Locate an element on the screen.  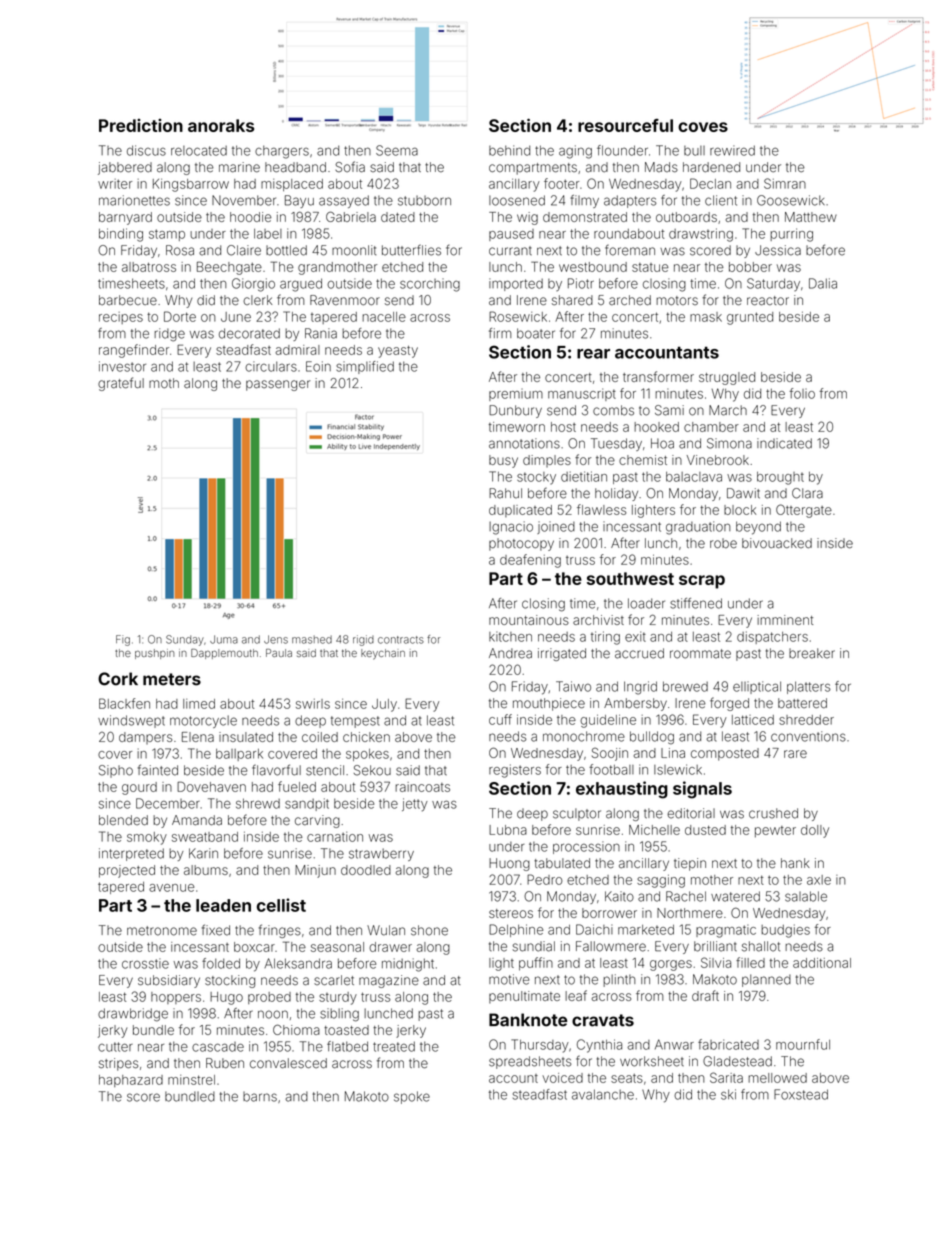
smoky is located at coordinates (147, 838).
